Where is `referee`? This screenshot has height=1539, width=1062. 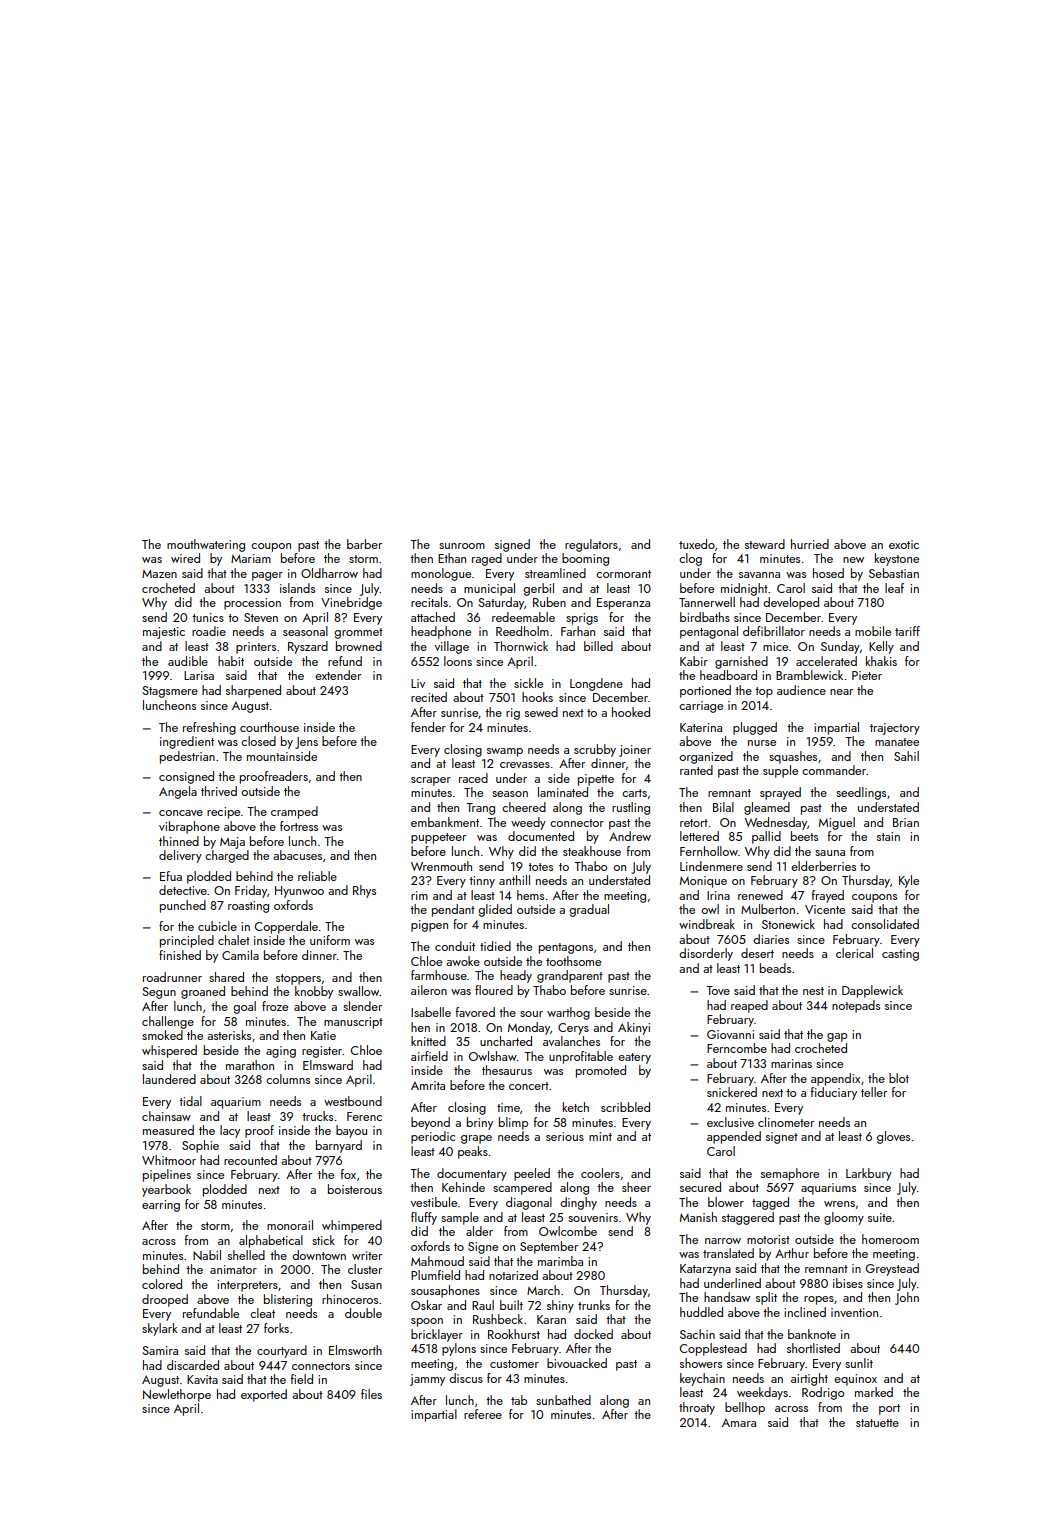 referee is located at coordinates (483, 1414).
